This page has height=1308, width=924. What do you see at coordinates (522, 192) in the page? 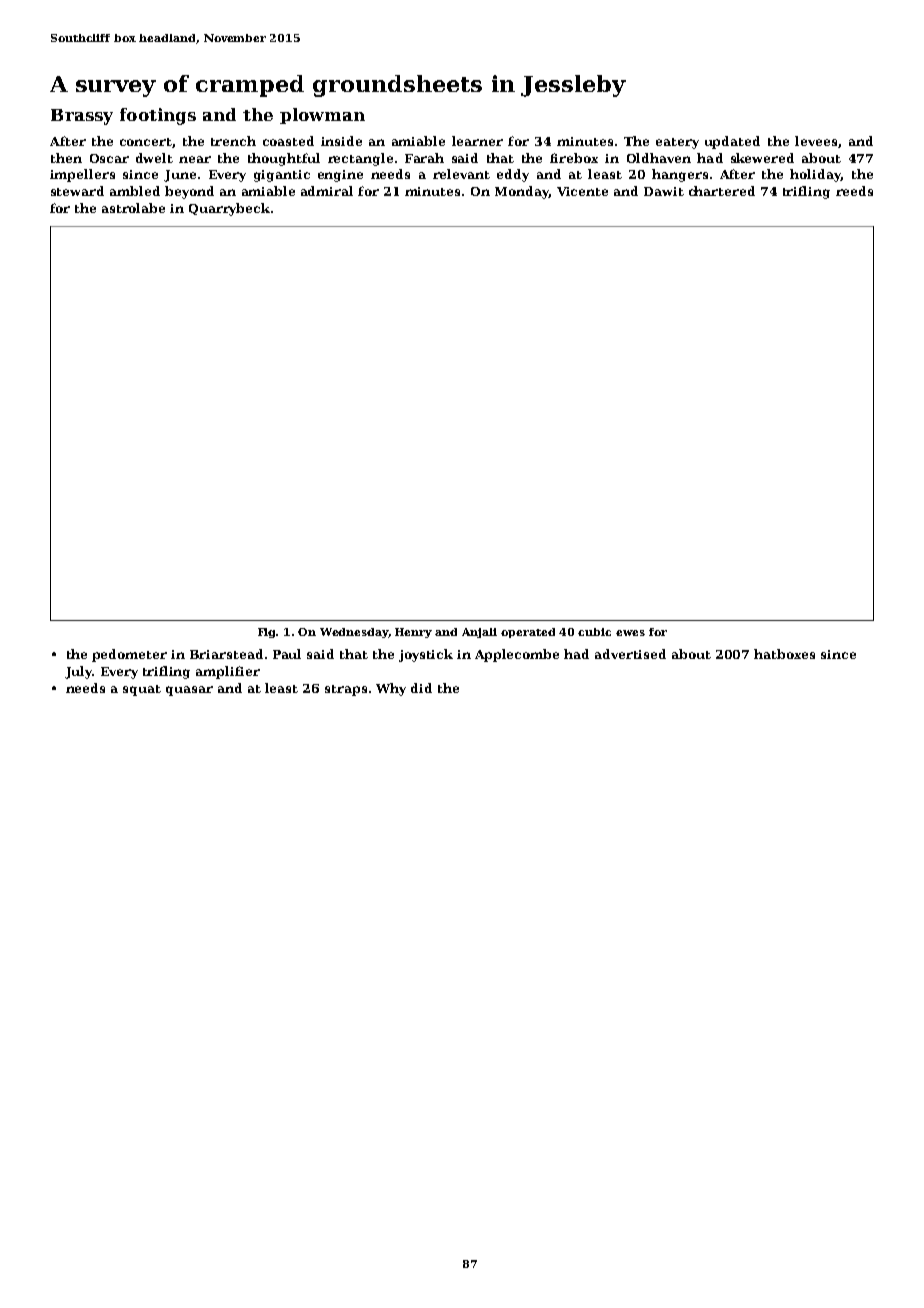
I see `Monday` at bounding box center [522, 192].
